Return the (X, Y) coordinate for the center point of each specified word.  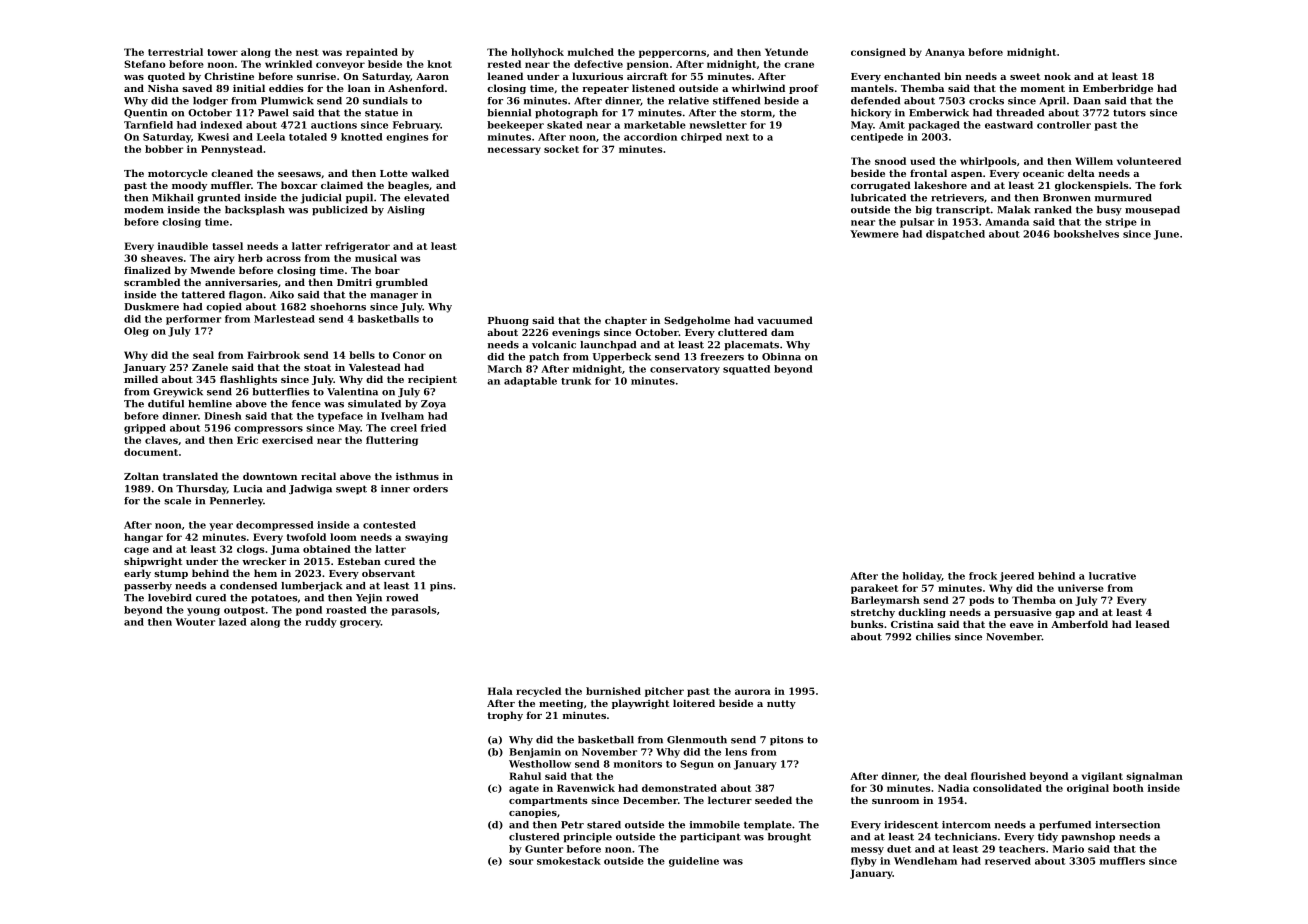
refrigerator (357, 247)
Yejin (369, 599)
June (1166, 235)
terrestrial (175, 52)
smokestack (569, 861)
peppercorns (672, 54)
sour (521, 862)
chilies (933, 637)
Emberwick (939, 113)
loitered (694, 703)
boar (387, 270)
